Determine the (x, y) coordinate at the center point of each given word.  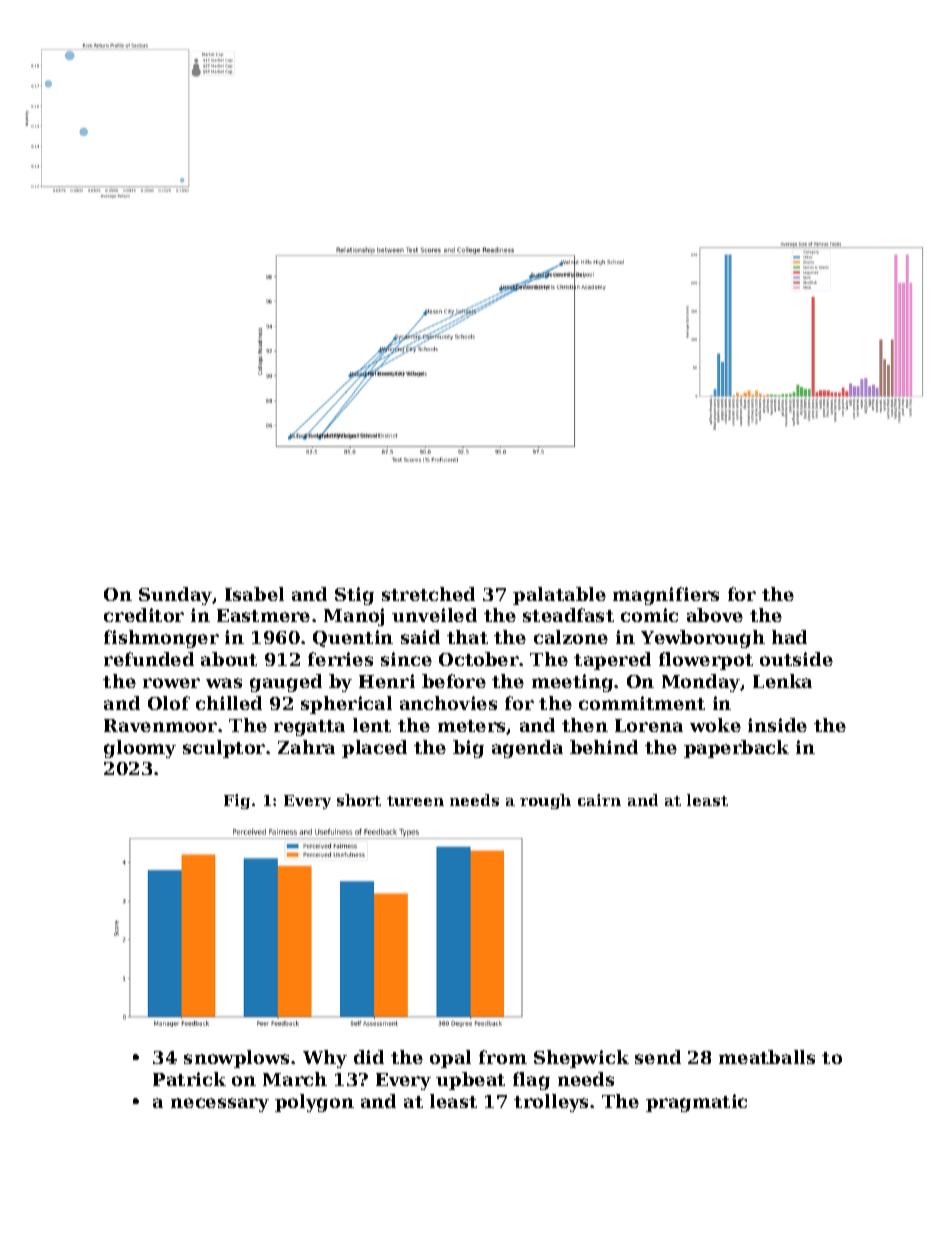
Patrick (189, 1079)
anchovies (448, 703)
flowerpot (706, 661)
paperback (736, 749)
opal (450, 1059)
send (658, 1057)
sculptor (224, 749)
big (468, 749)
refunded (149, 659)
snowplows (236, 1059)
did (369, 1057)
